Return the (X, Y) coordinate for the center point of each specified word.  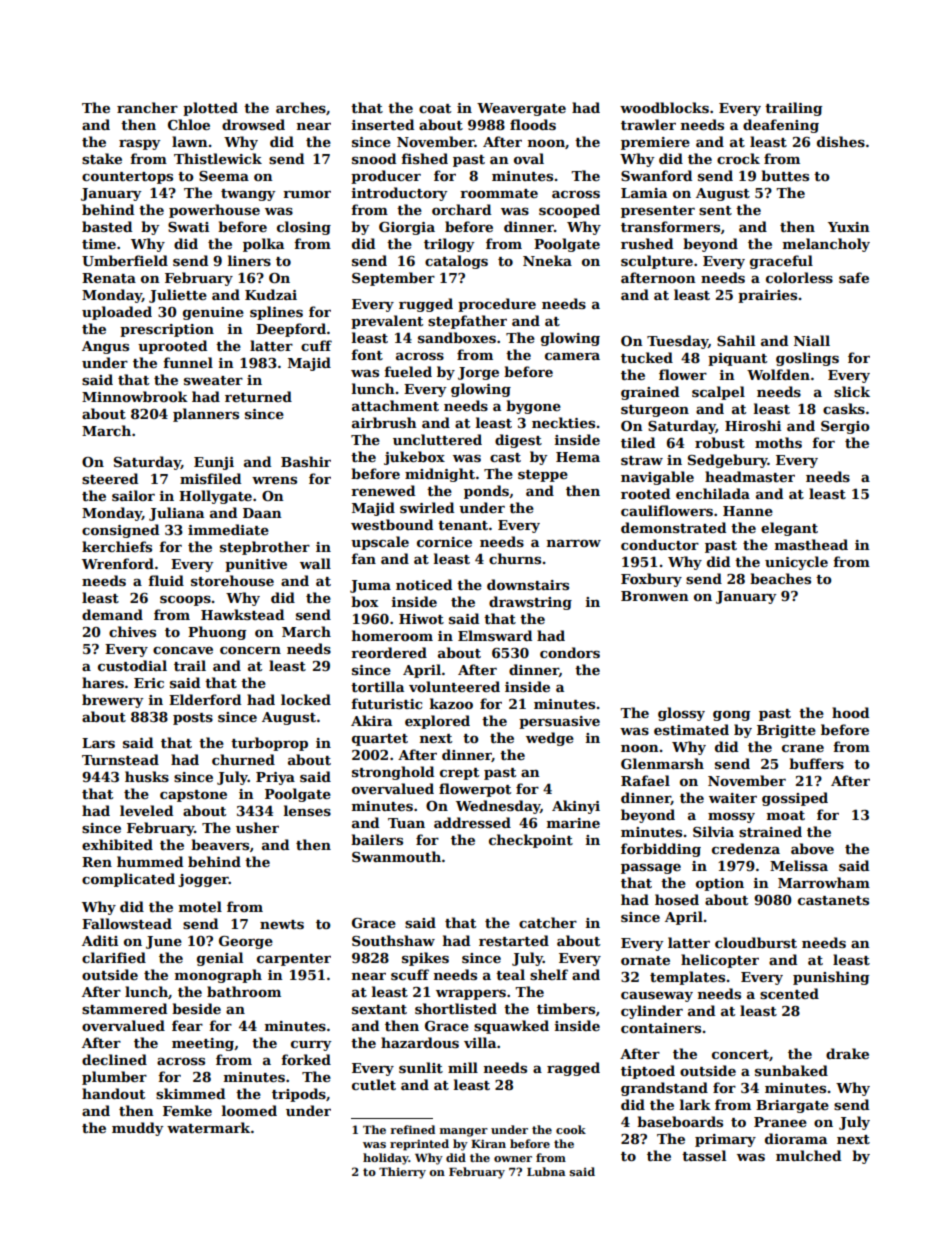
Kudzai (271, 294)
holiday (386, 1159)
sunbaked (791, 1070)
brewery (113, 701)
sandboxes (457, 337)
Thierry (402, 1173)
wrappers (471, 995)
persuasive (559, 722)
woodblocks (664, 107)
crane (803, 748)
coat (435, 108)
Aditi (100, 940)
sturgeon (655, 411)
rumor (307, 194)
